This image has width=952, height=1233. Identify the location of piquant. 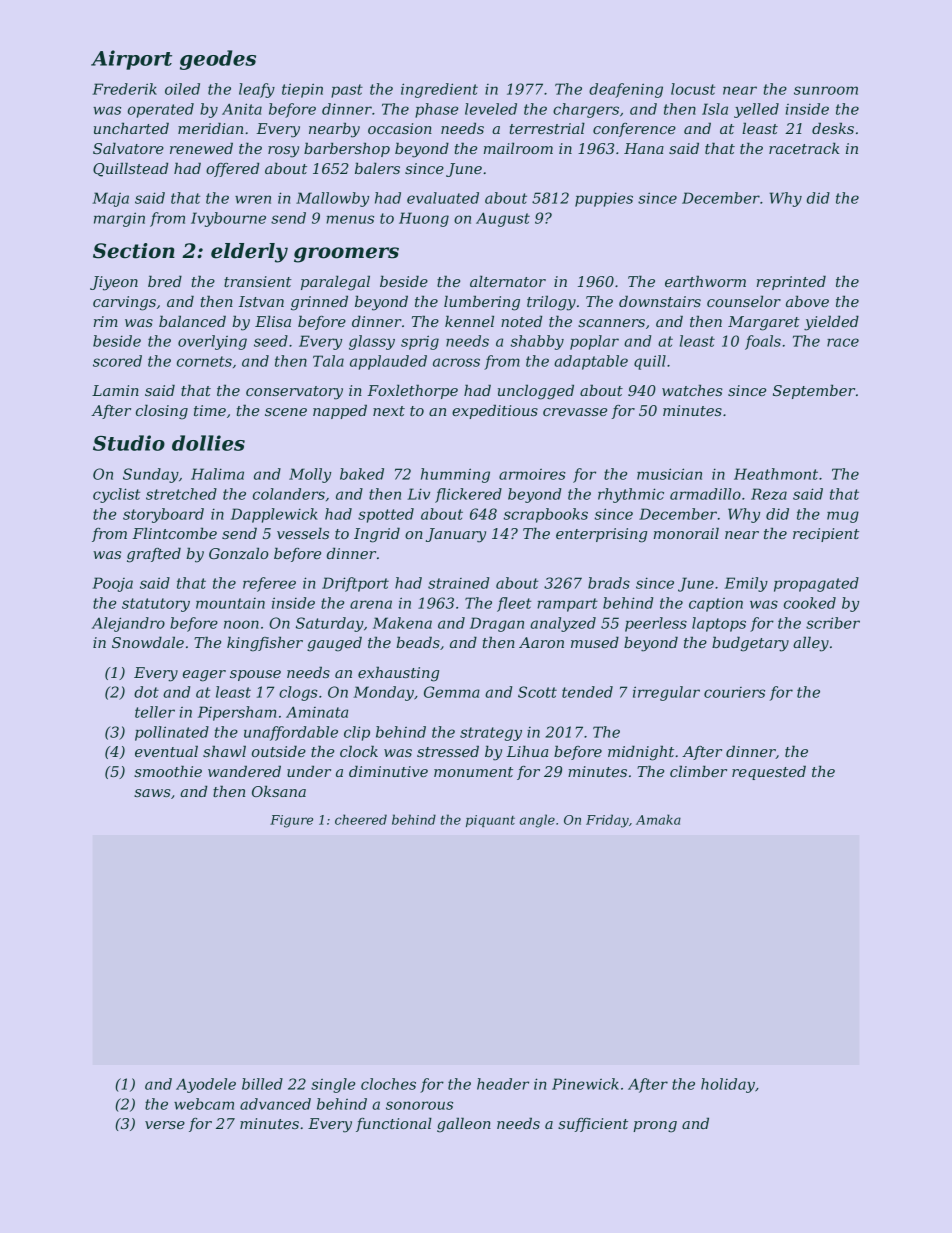
(490, 821).
